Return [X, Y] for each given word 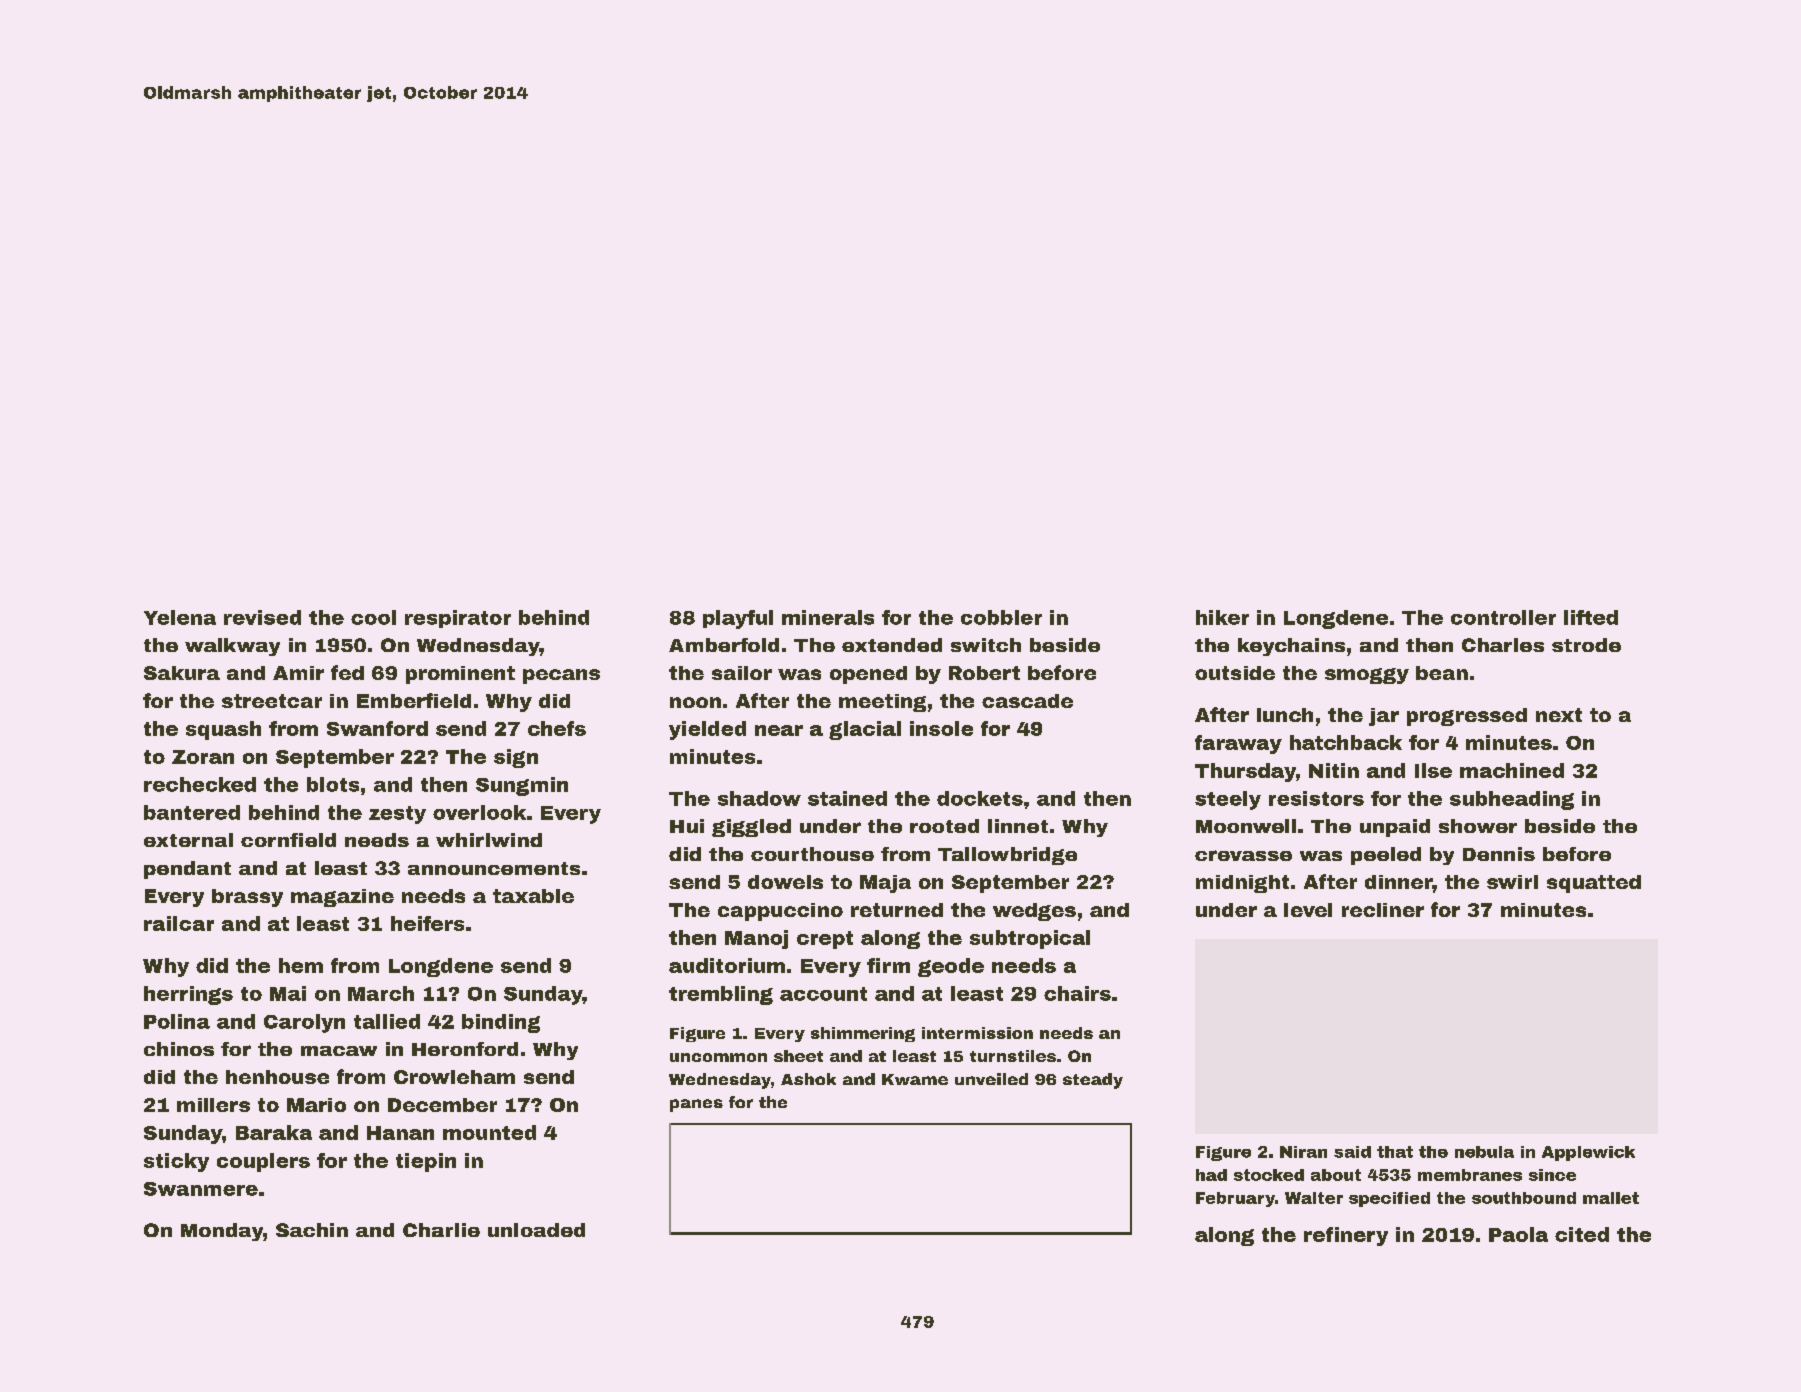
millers [213, 1105]
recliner [1383, 910]
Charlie [441, 1230]
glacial [865, 730]
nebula [1484, 1152]
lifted [1591, 617]
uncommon [718, 1057]
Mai [288, 993]
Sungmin [522, 786]
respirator [458, 619]
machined [1512, 770]
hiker [1222, 617]
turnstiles [1013, 1056]
